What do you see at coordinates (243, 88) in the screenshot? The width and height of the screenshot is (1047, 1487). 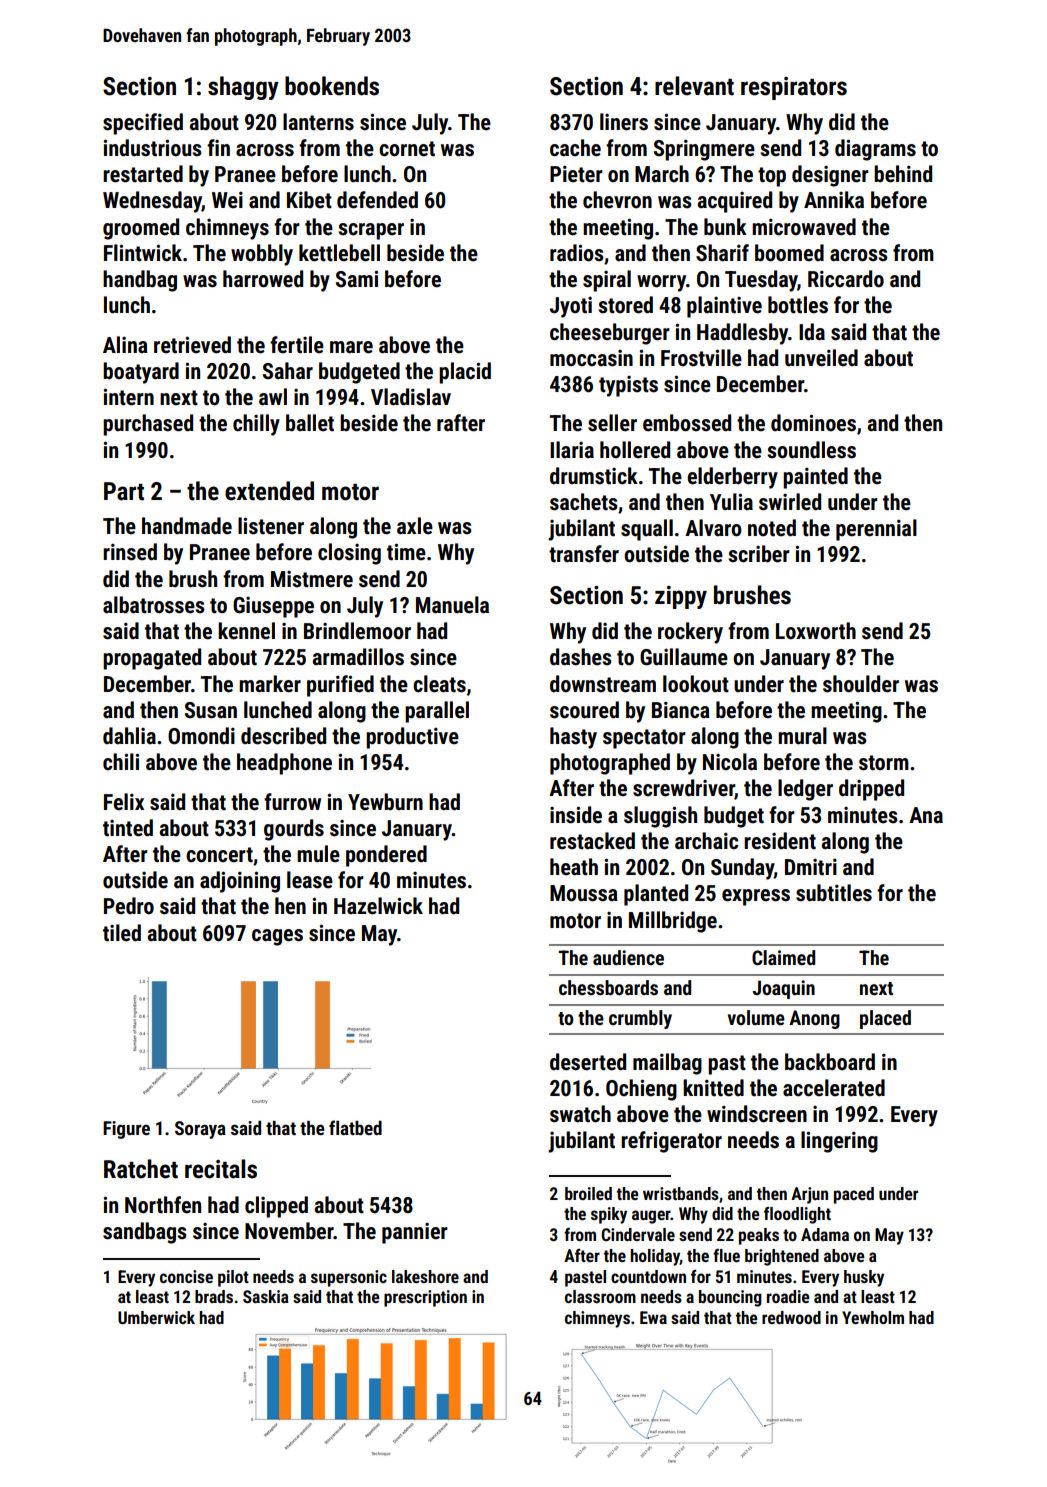 I see `shaggy` at bounding box center [243, 88].
